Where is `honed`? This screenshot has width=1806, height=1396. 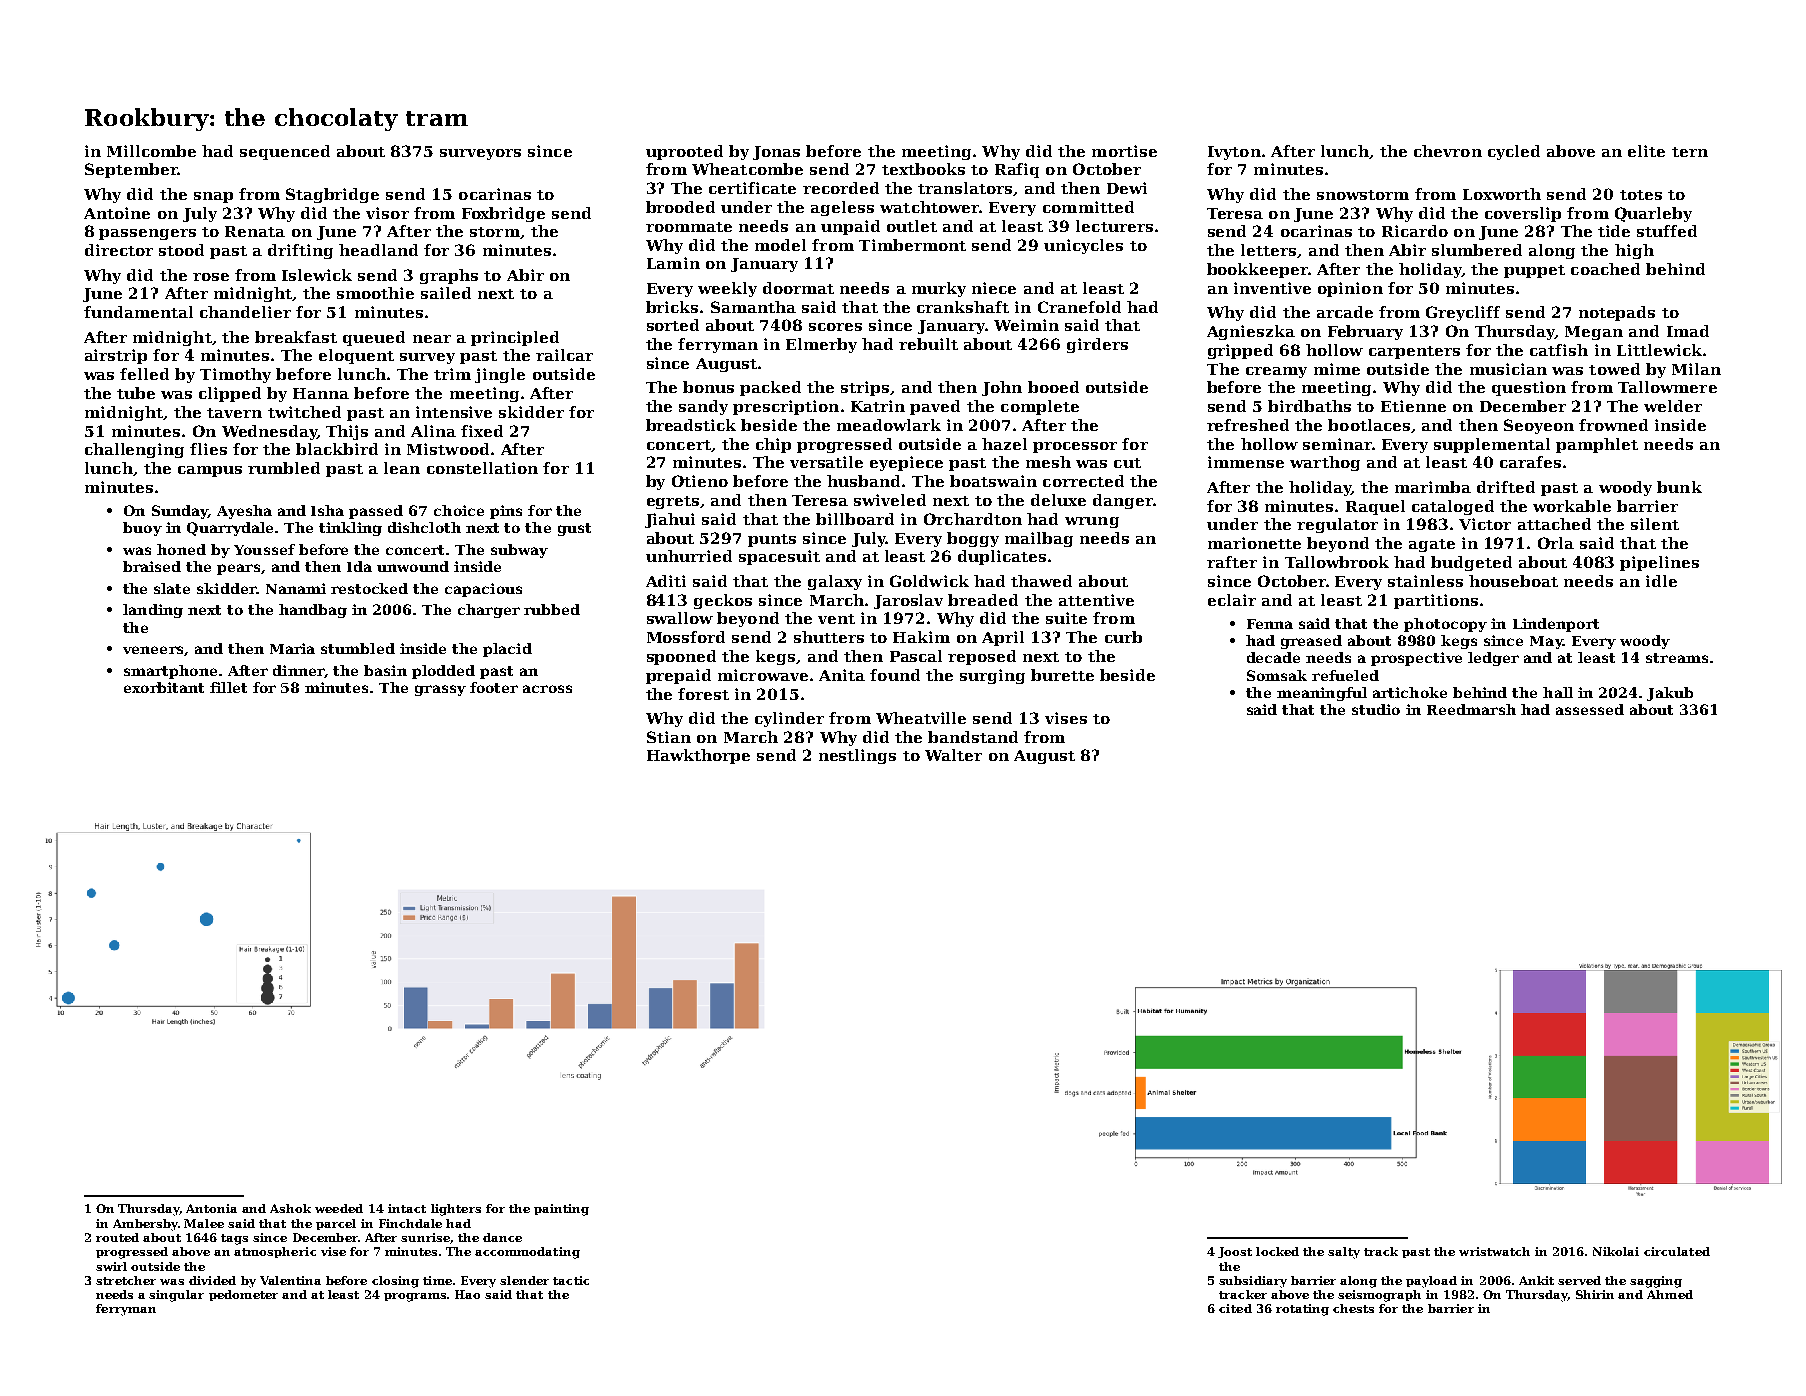 honed is located at coordinates (181, 549).
